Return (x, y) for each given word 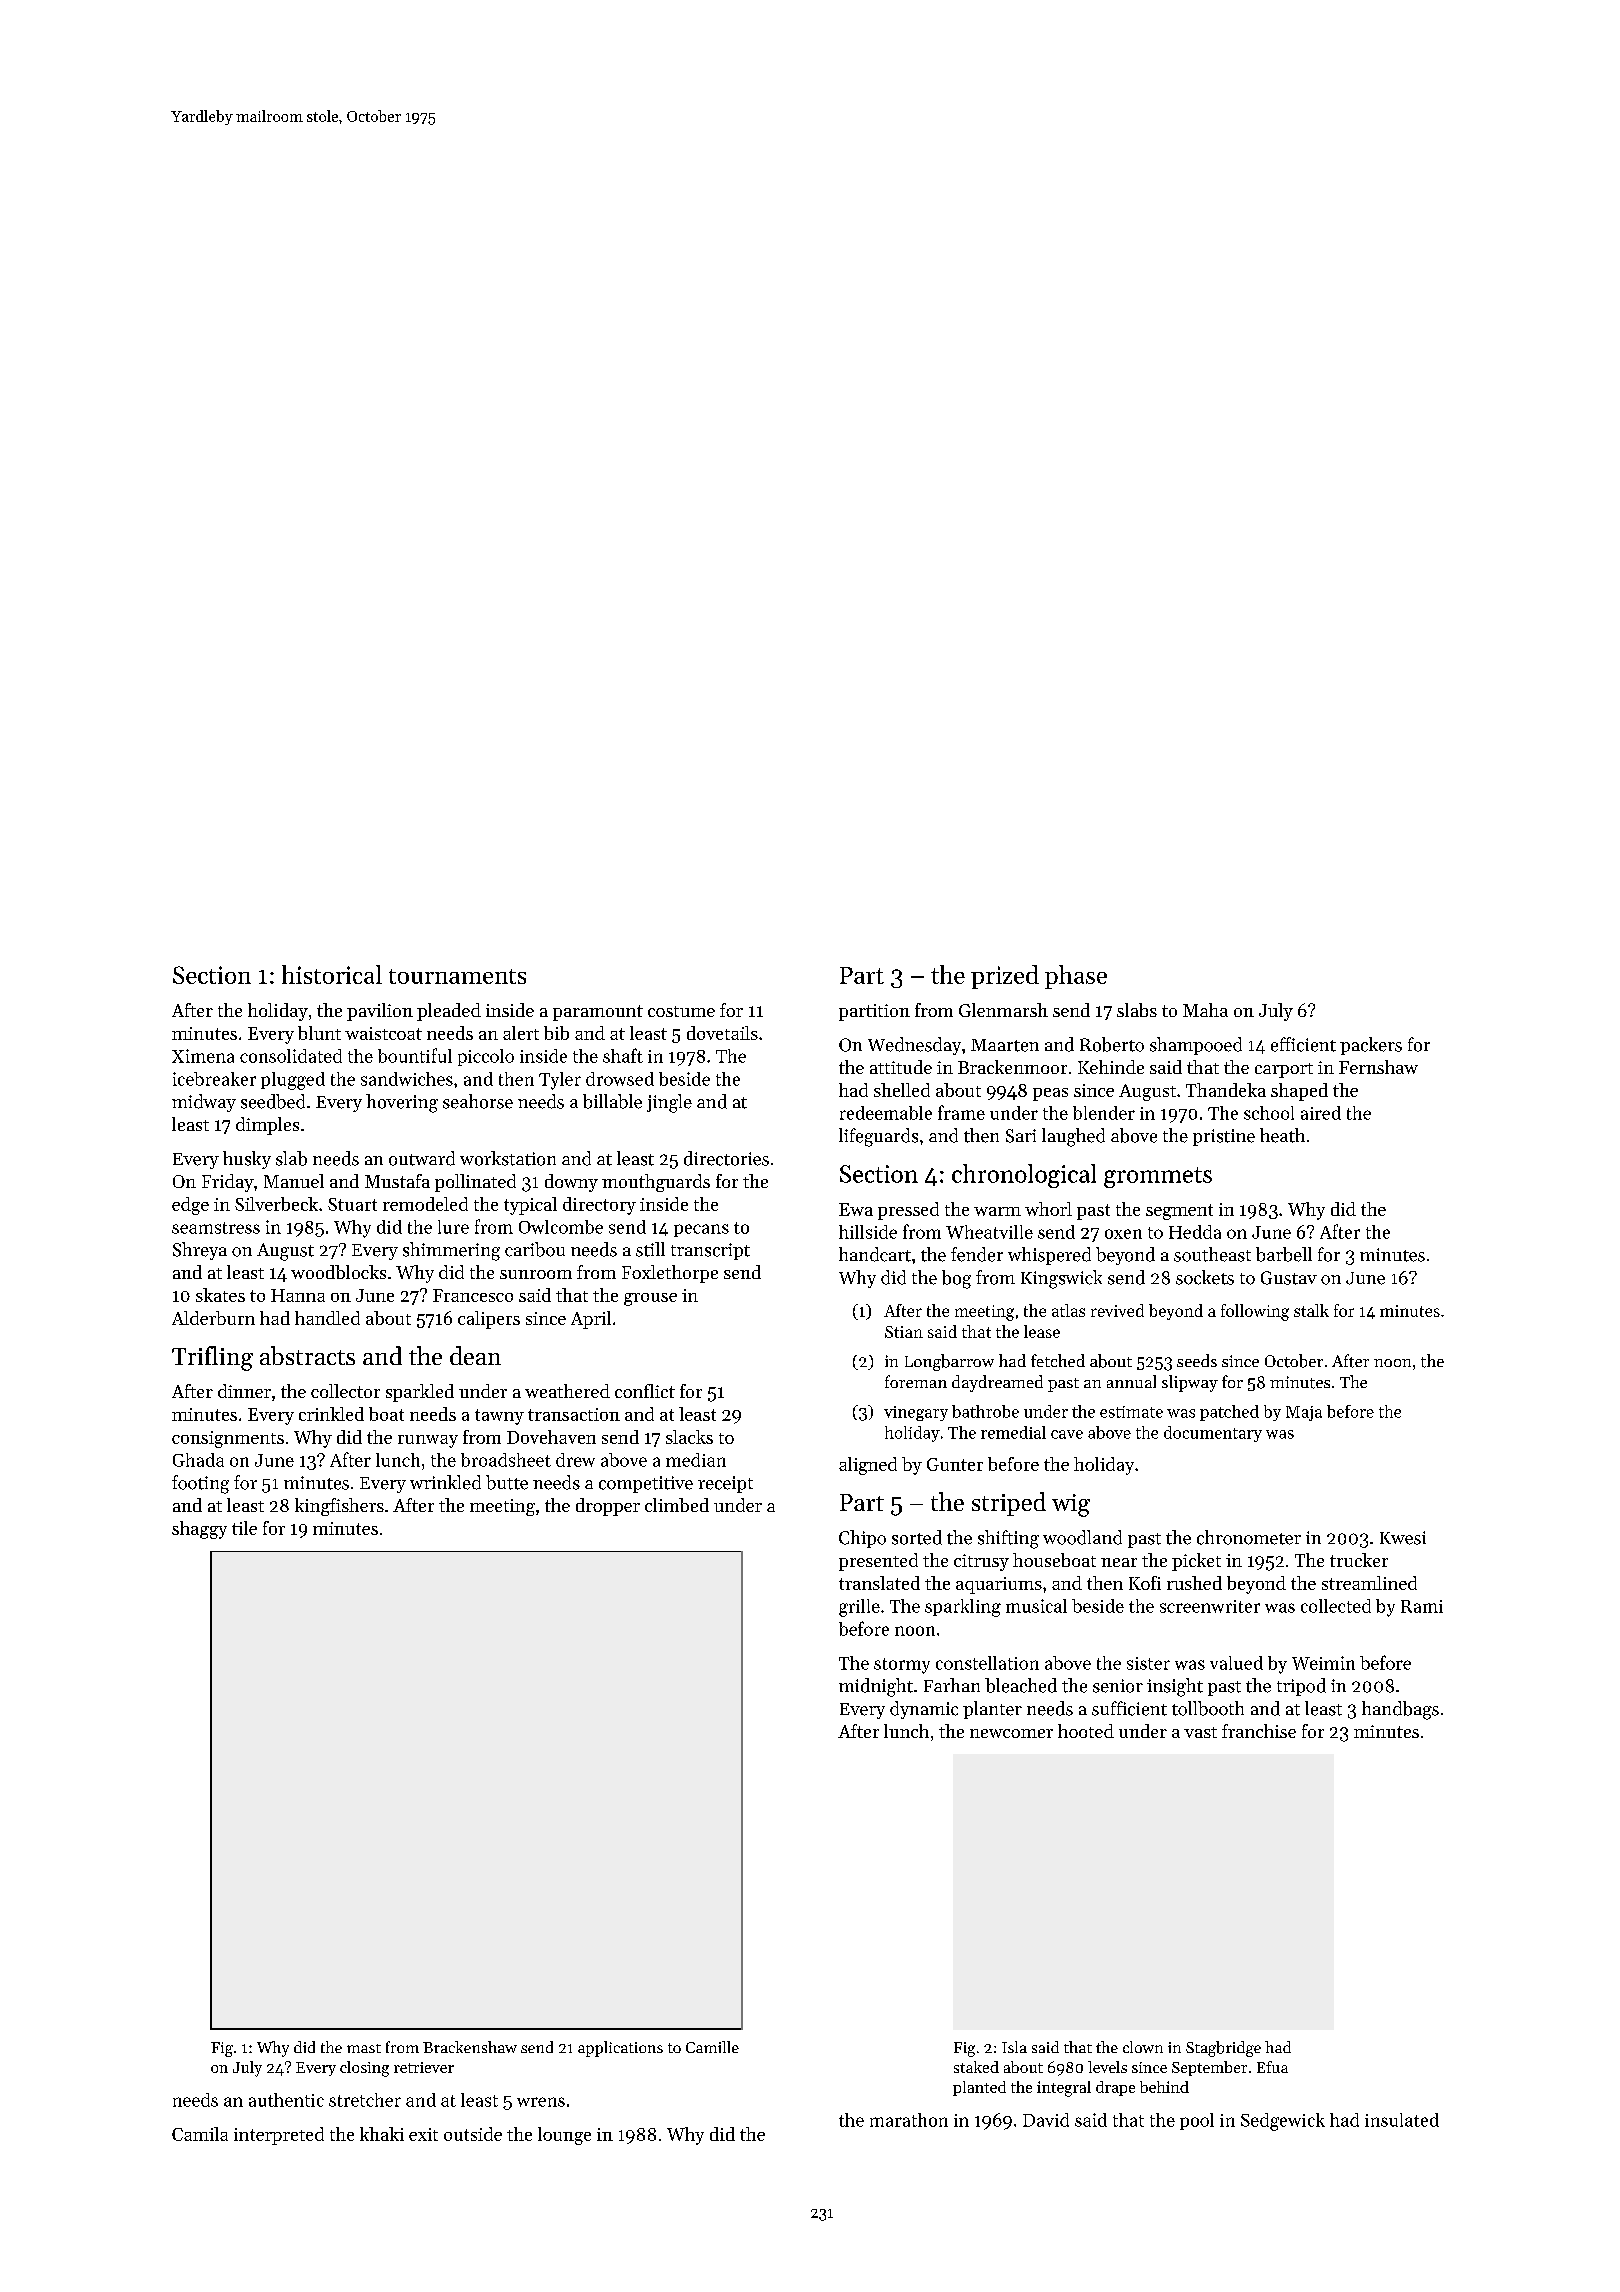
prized (1005, 977)
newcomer (1011, 1733)
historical (332, 974)
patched (1229, 1413)
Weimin (1323, 1663)
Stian (904, 1332)
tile (244, 1528)
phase (1076, 977)
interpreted (279, 2136)
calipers (489, 1320)
